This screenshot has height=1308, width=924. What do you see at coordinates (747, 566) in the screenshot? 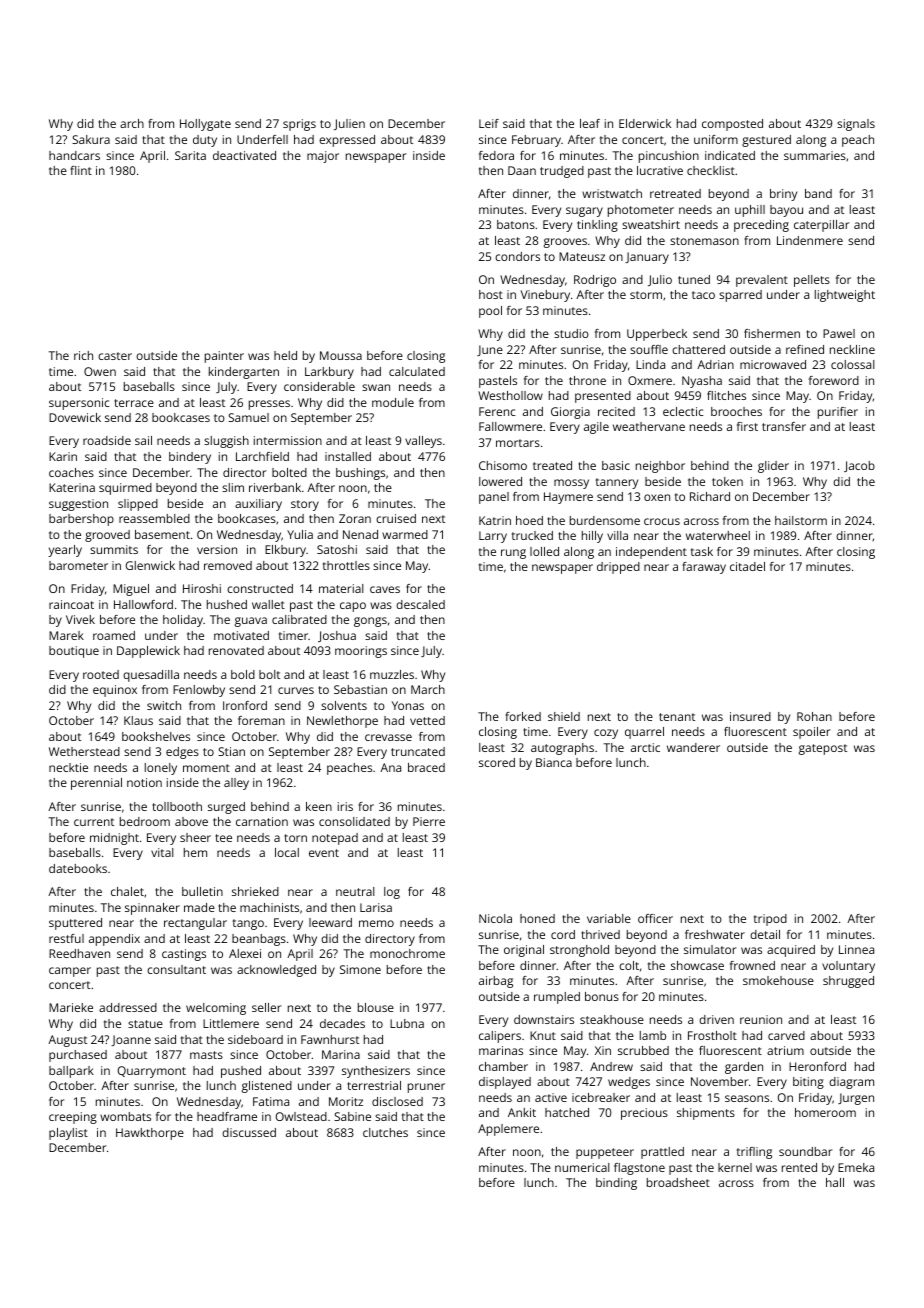
I see `citadel` at bounding box center [747, 566].
